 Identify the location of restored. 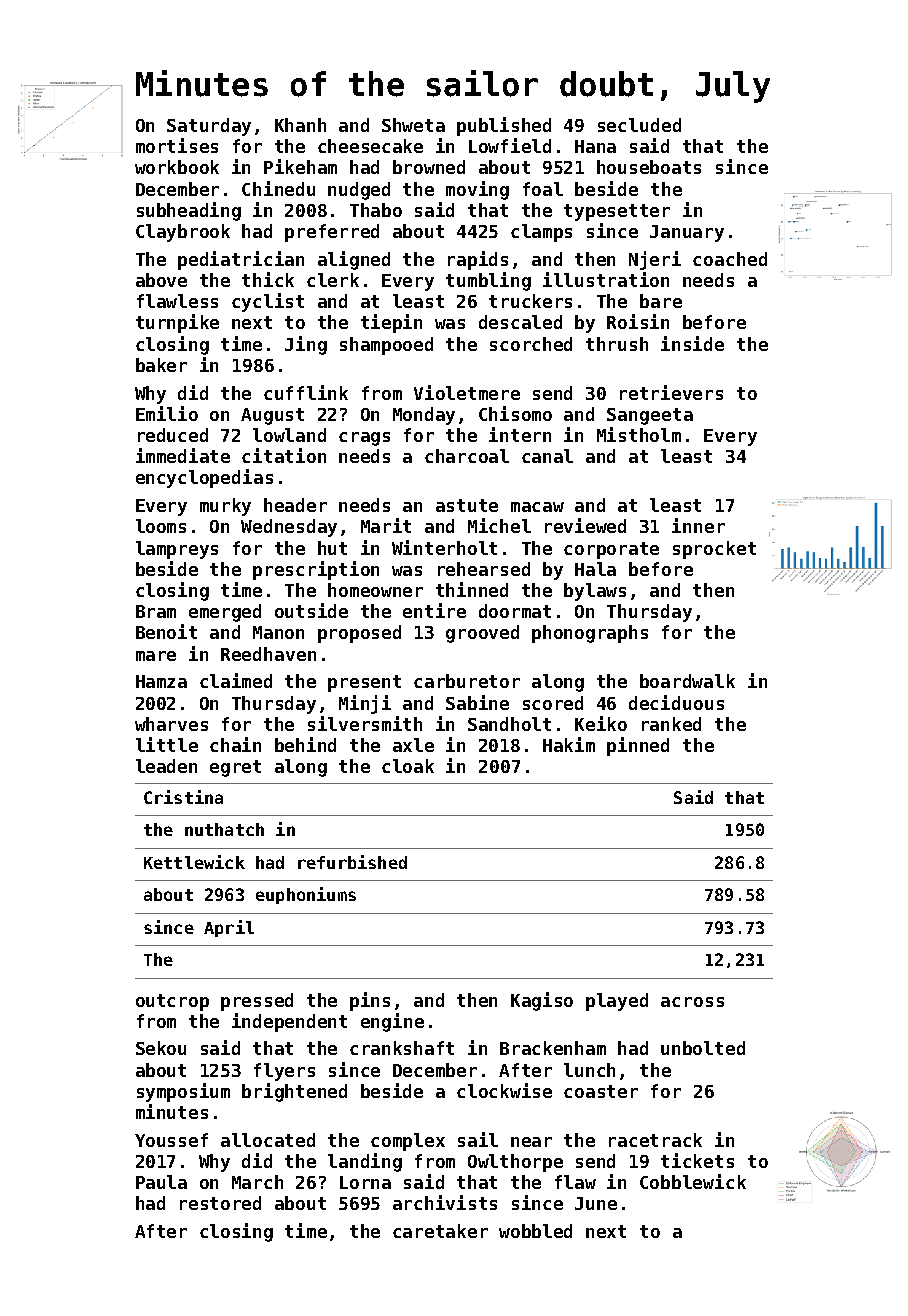
(220, 1203).
